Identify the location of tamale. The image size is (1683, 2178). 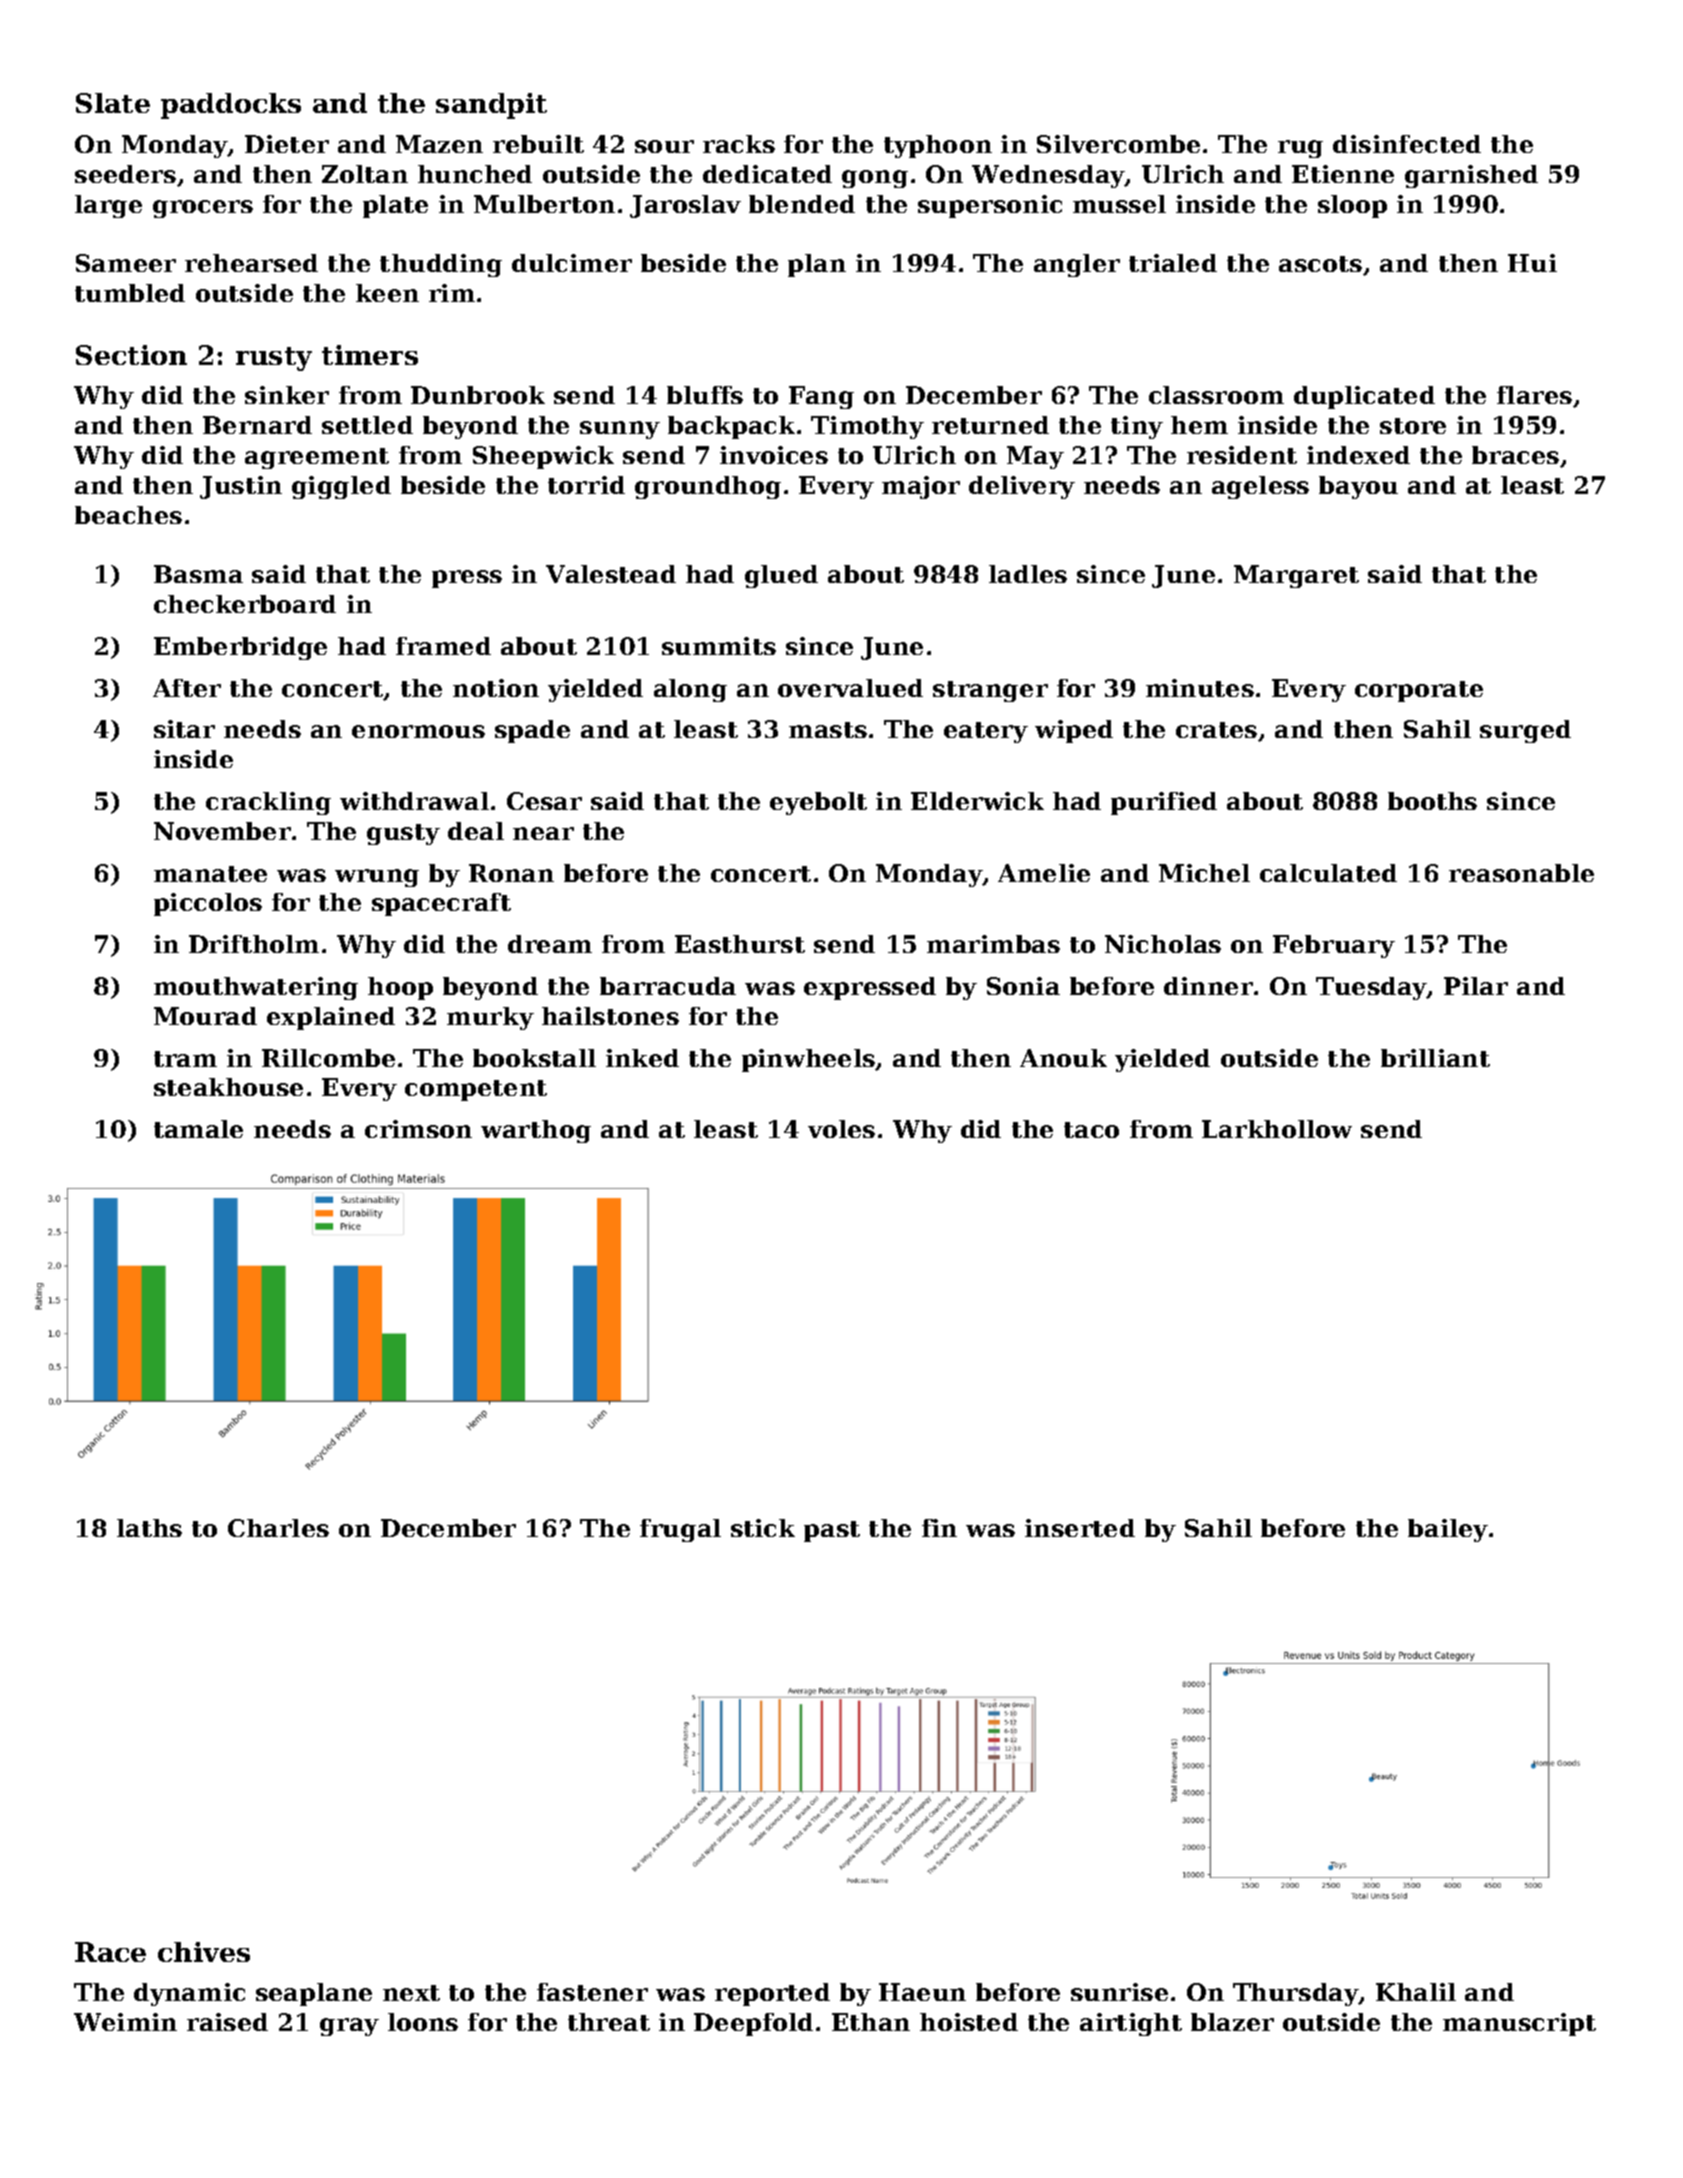
(198, 1129).
